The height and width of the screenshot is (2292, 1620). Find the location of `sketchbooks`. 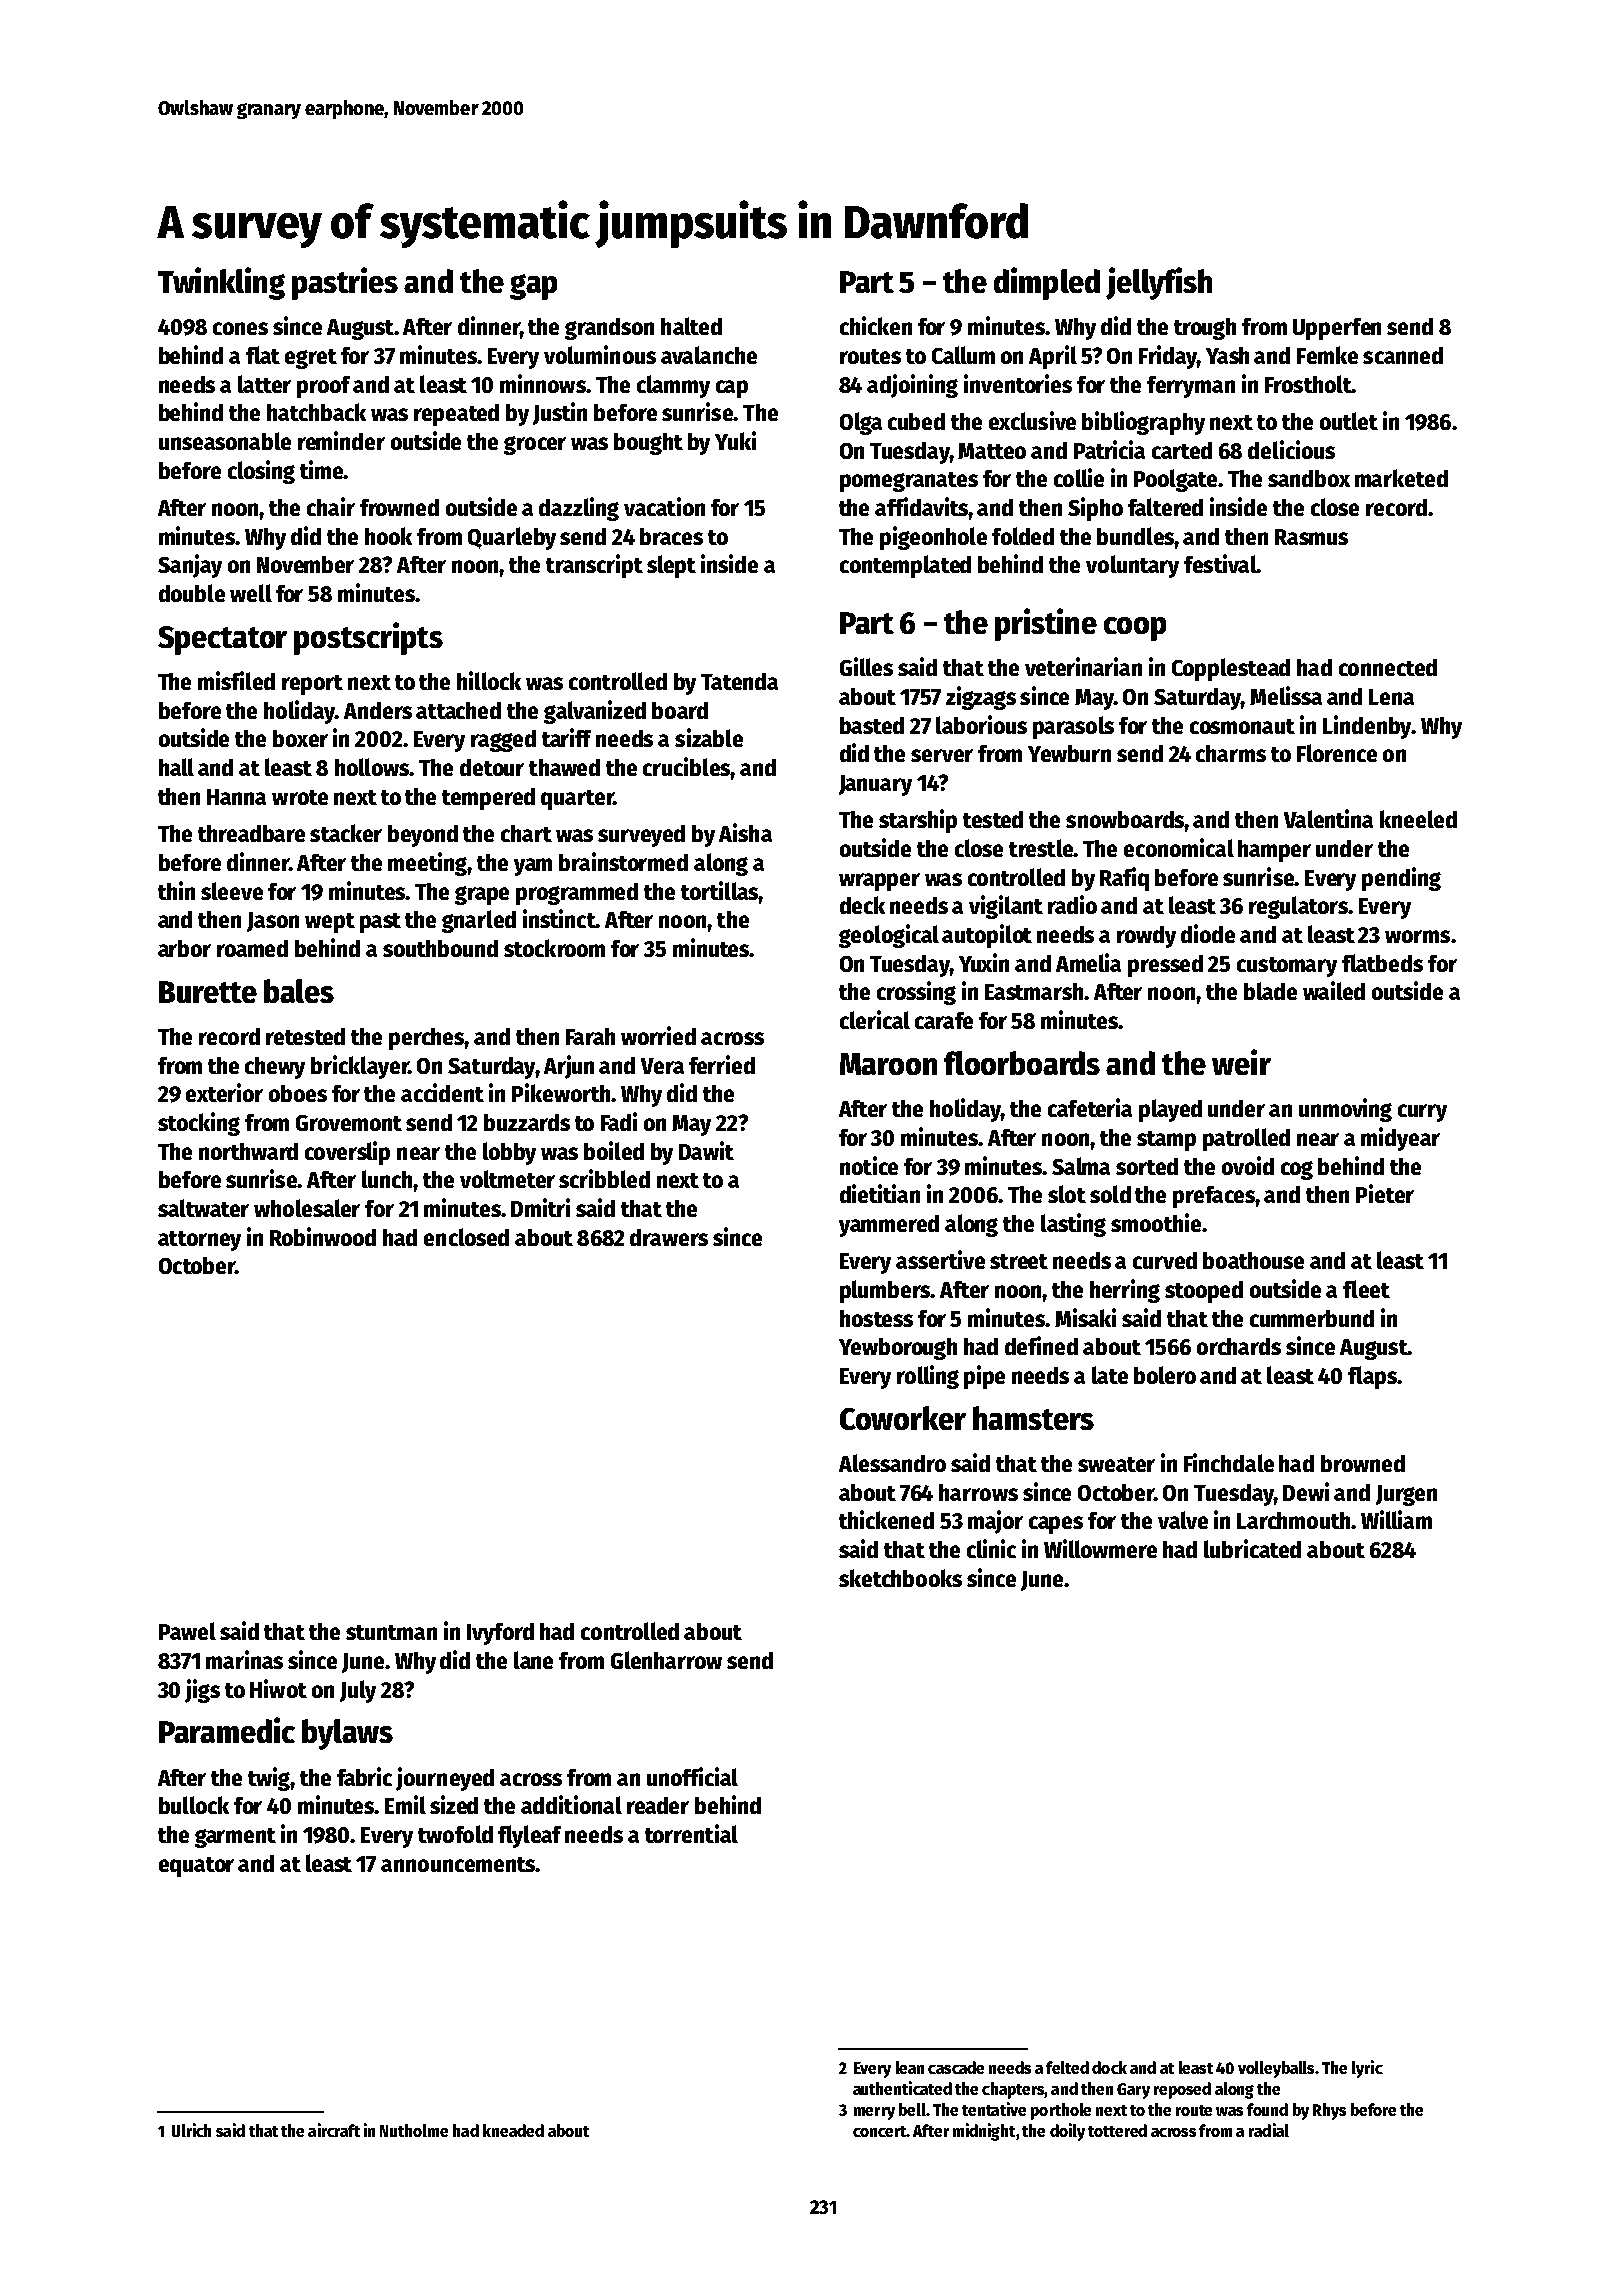

sketchbooks is located at coordinates (900, 1578).
